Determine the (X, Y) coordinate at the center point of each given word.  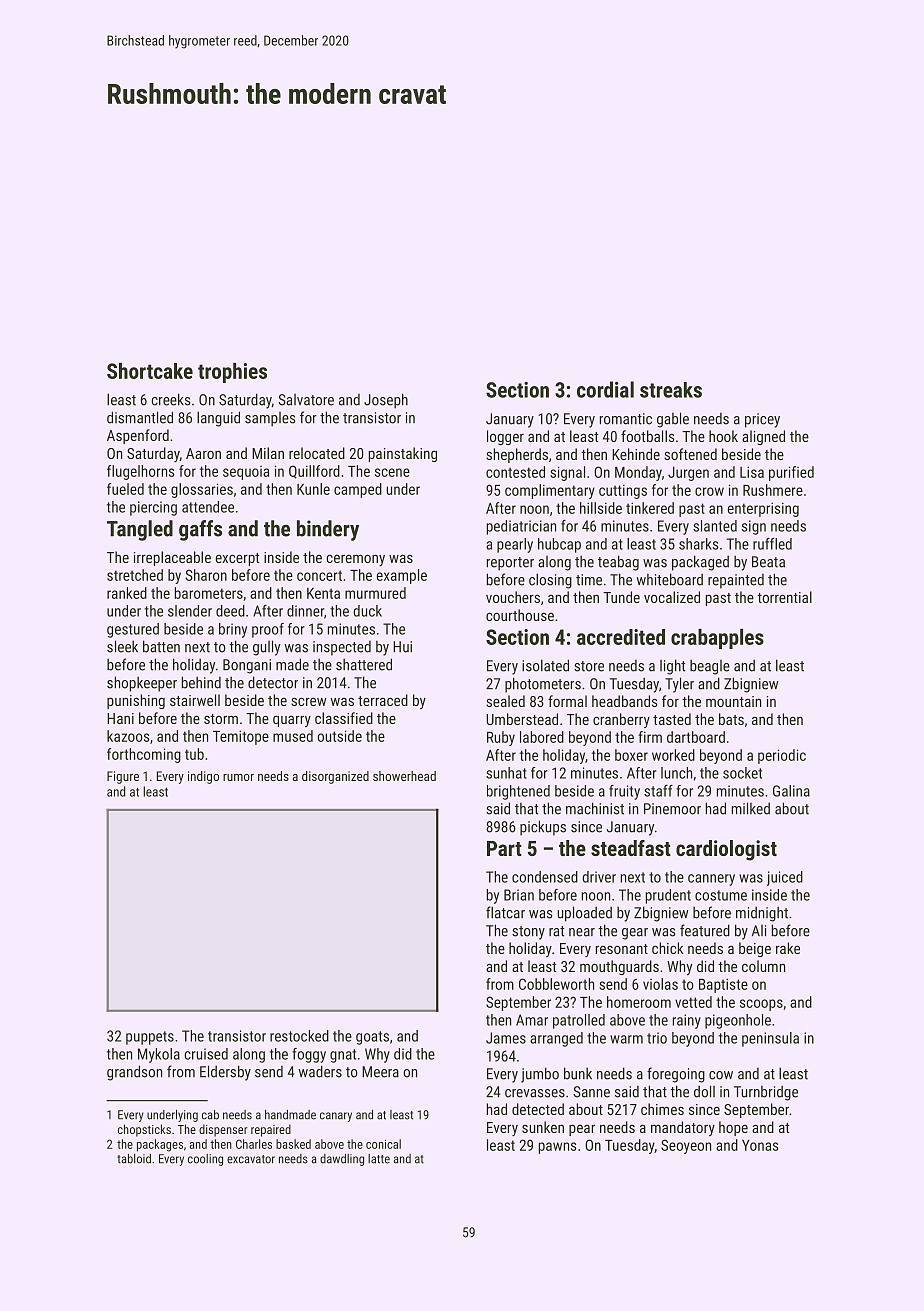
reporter (510, 564)
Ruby (501, 738)
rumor (238, 777)
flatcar (505, 912)
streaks (671, 390)
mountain (733, 701)
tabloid (134, 1159)
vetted (693, 1002)
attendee (208, 507)
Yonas (760, 1145)
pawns (557, 1148)
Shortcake (150, 371)
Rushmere (773, 490)
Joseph (386, 401)
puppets (150, 1038)
